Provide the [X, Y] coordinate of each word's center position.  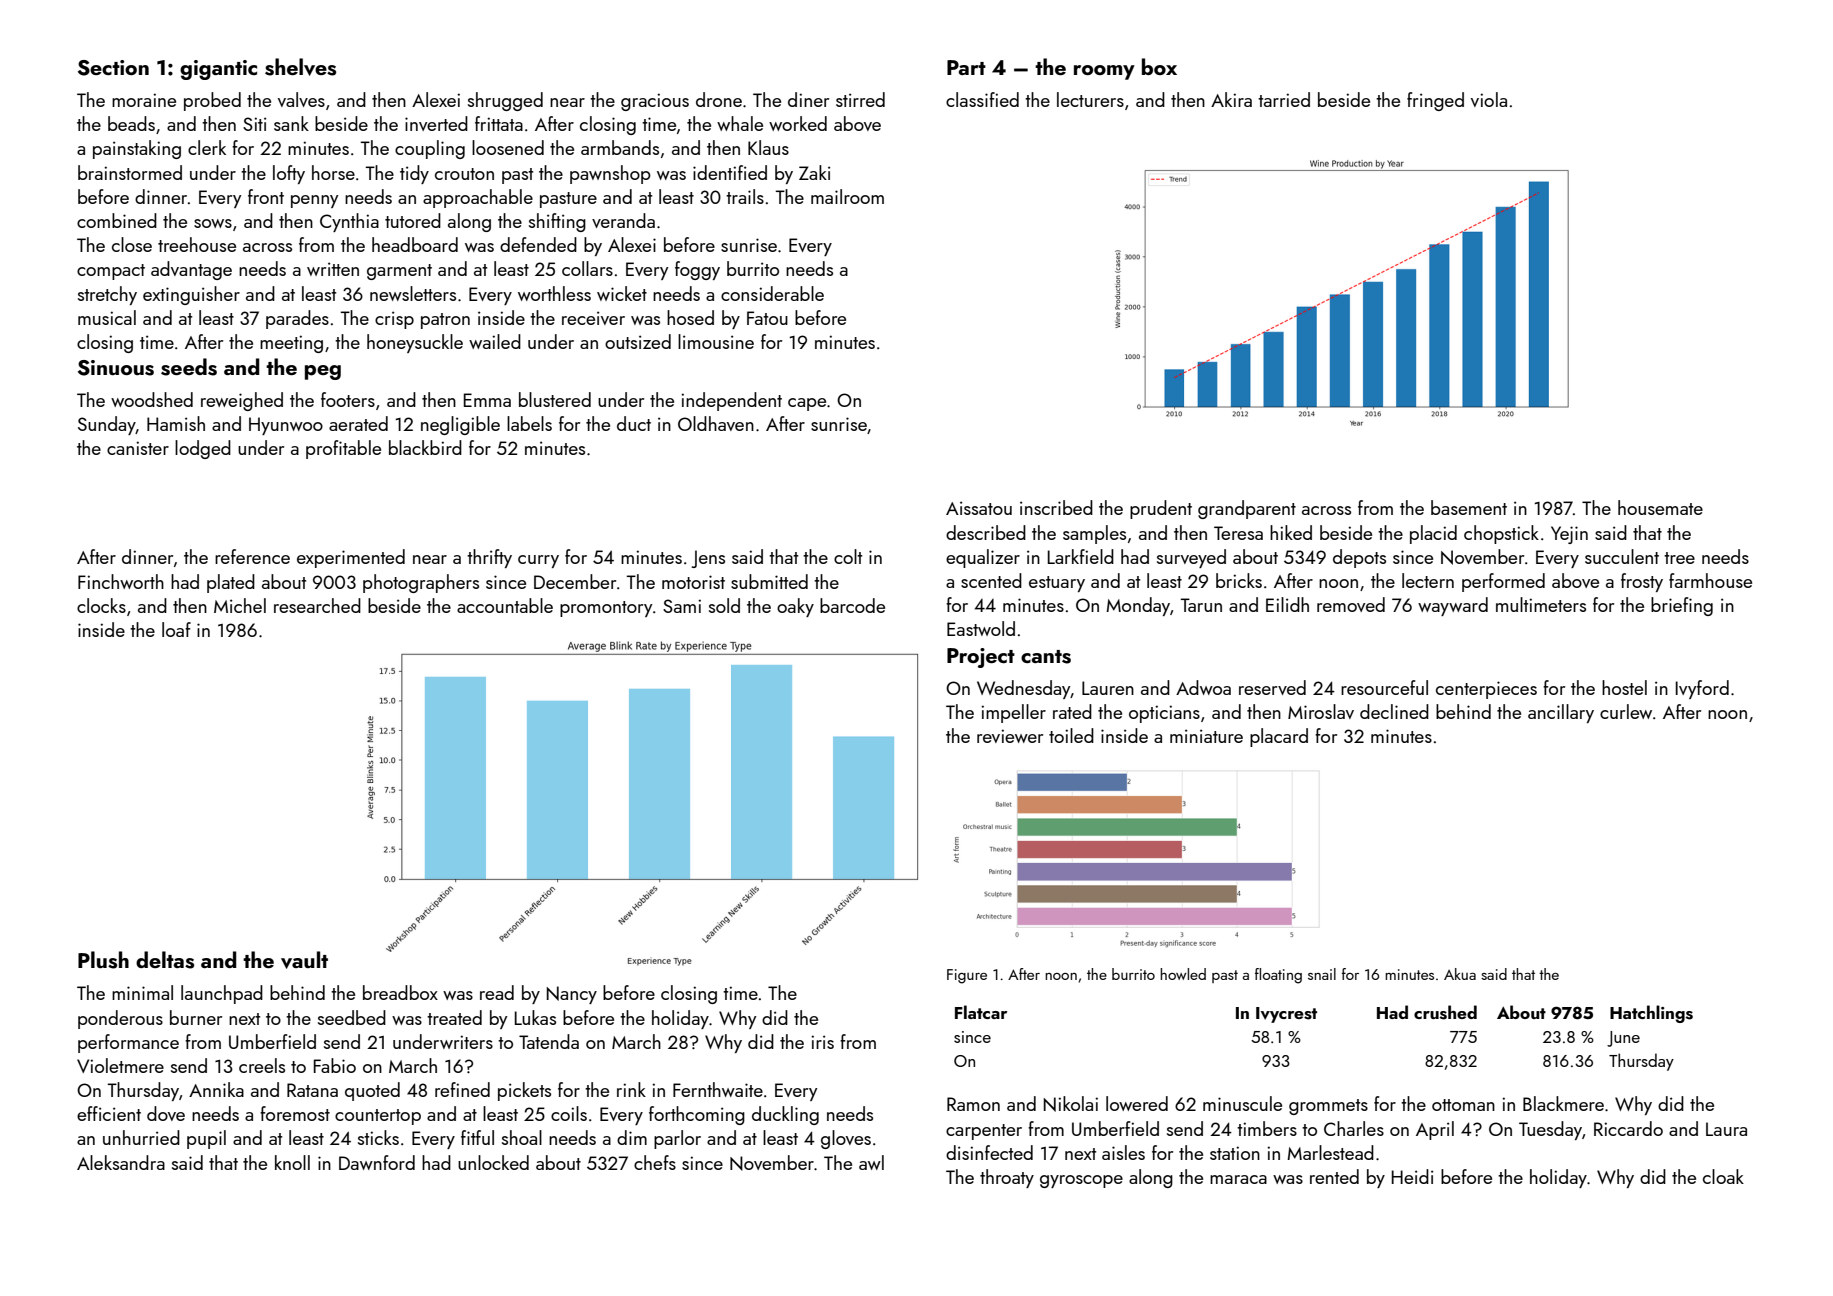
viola [1489, 99]
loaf [176, 629]
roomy [1104, 72]
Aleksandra [121, 1162]
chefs [655, 1162]
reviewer [1010, 736]
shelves [300, 67]
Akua [1460, 974]
